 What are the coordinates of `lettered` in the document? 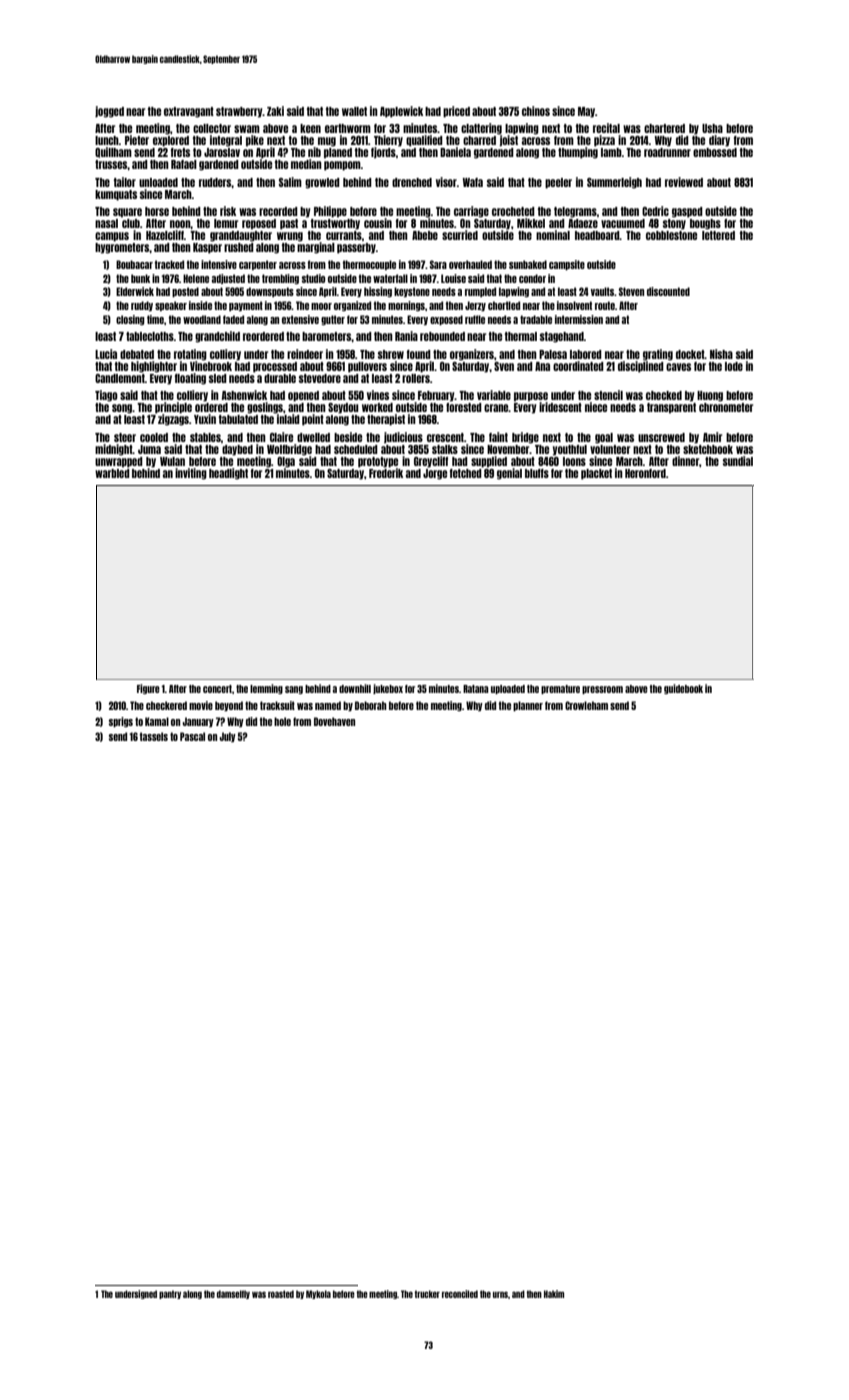 It's located at (718, 235).
